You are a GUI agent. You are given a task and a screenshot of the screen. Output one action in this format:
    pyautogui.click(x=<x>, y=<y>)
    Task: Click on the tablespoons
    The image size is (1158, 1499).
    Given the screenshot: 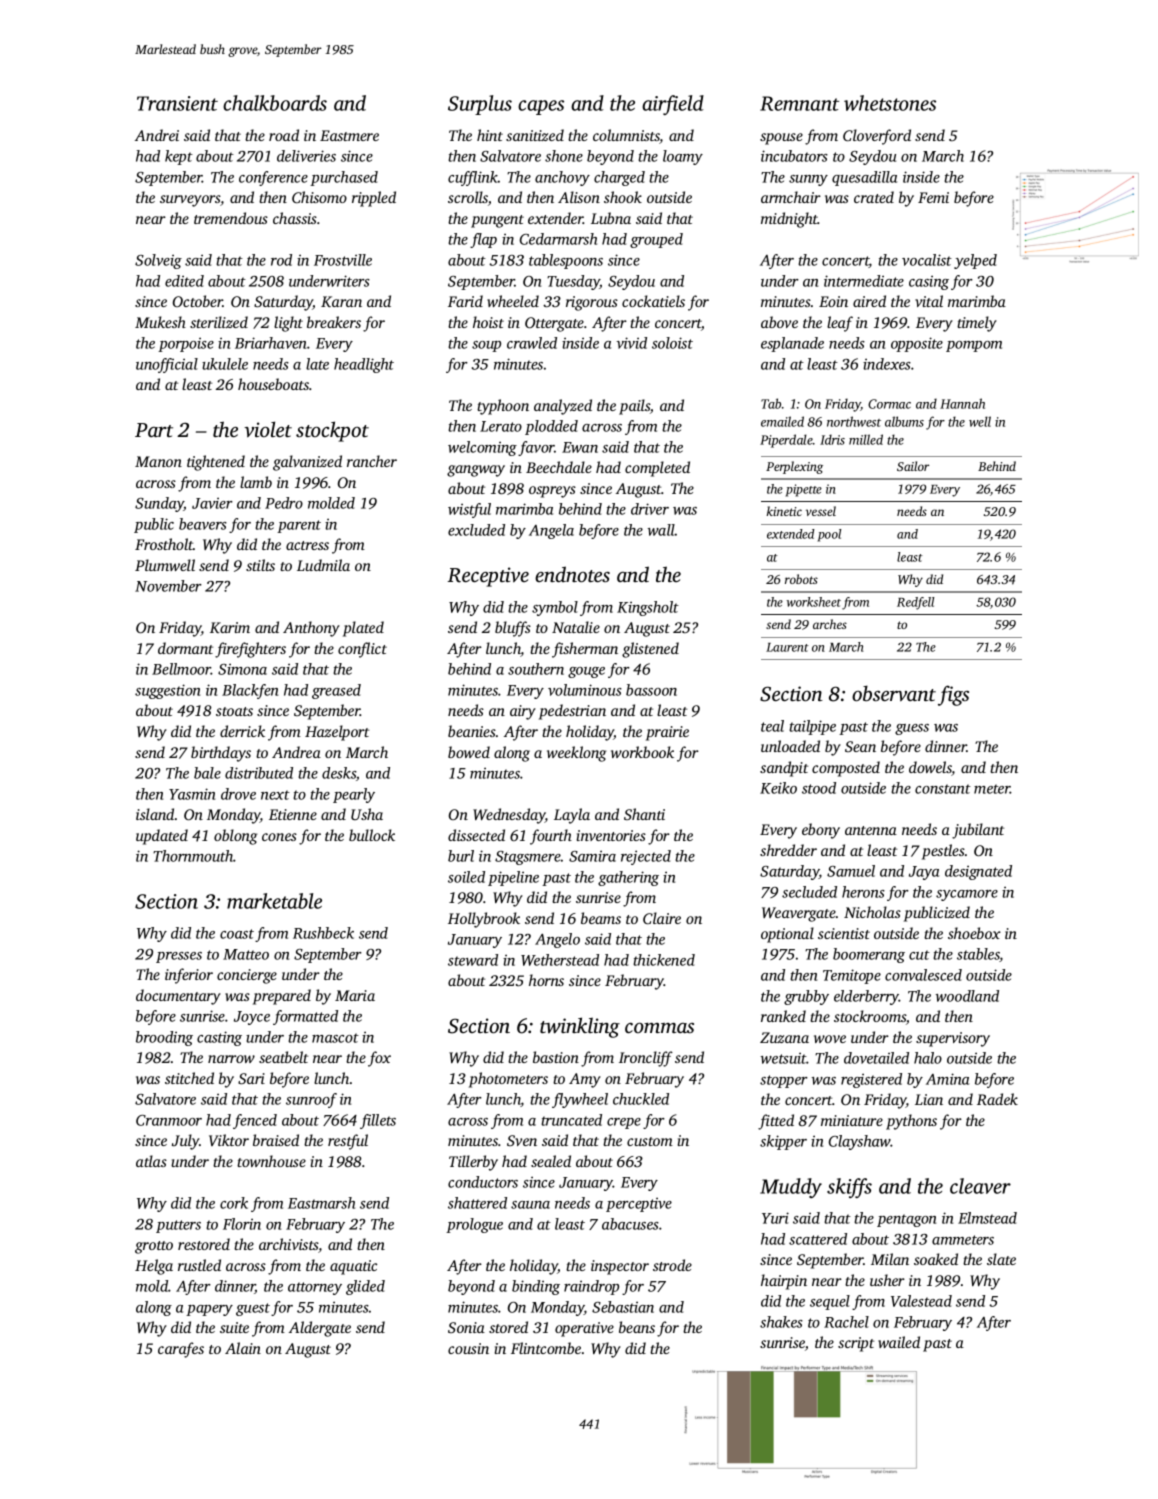 What is the action you would take?
    pyautogui.click(x=566, y=261)
